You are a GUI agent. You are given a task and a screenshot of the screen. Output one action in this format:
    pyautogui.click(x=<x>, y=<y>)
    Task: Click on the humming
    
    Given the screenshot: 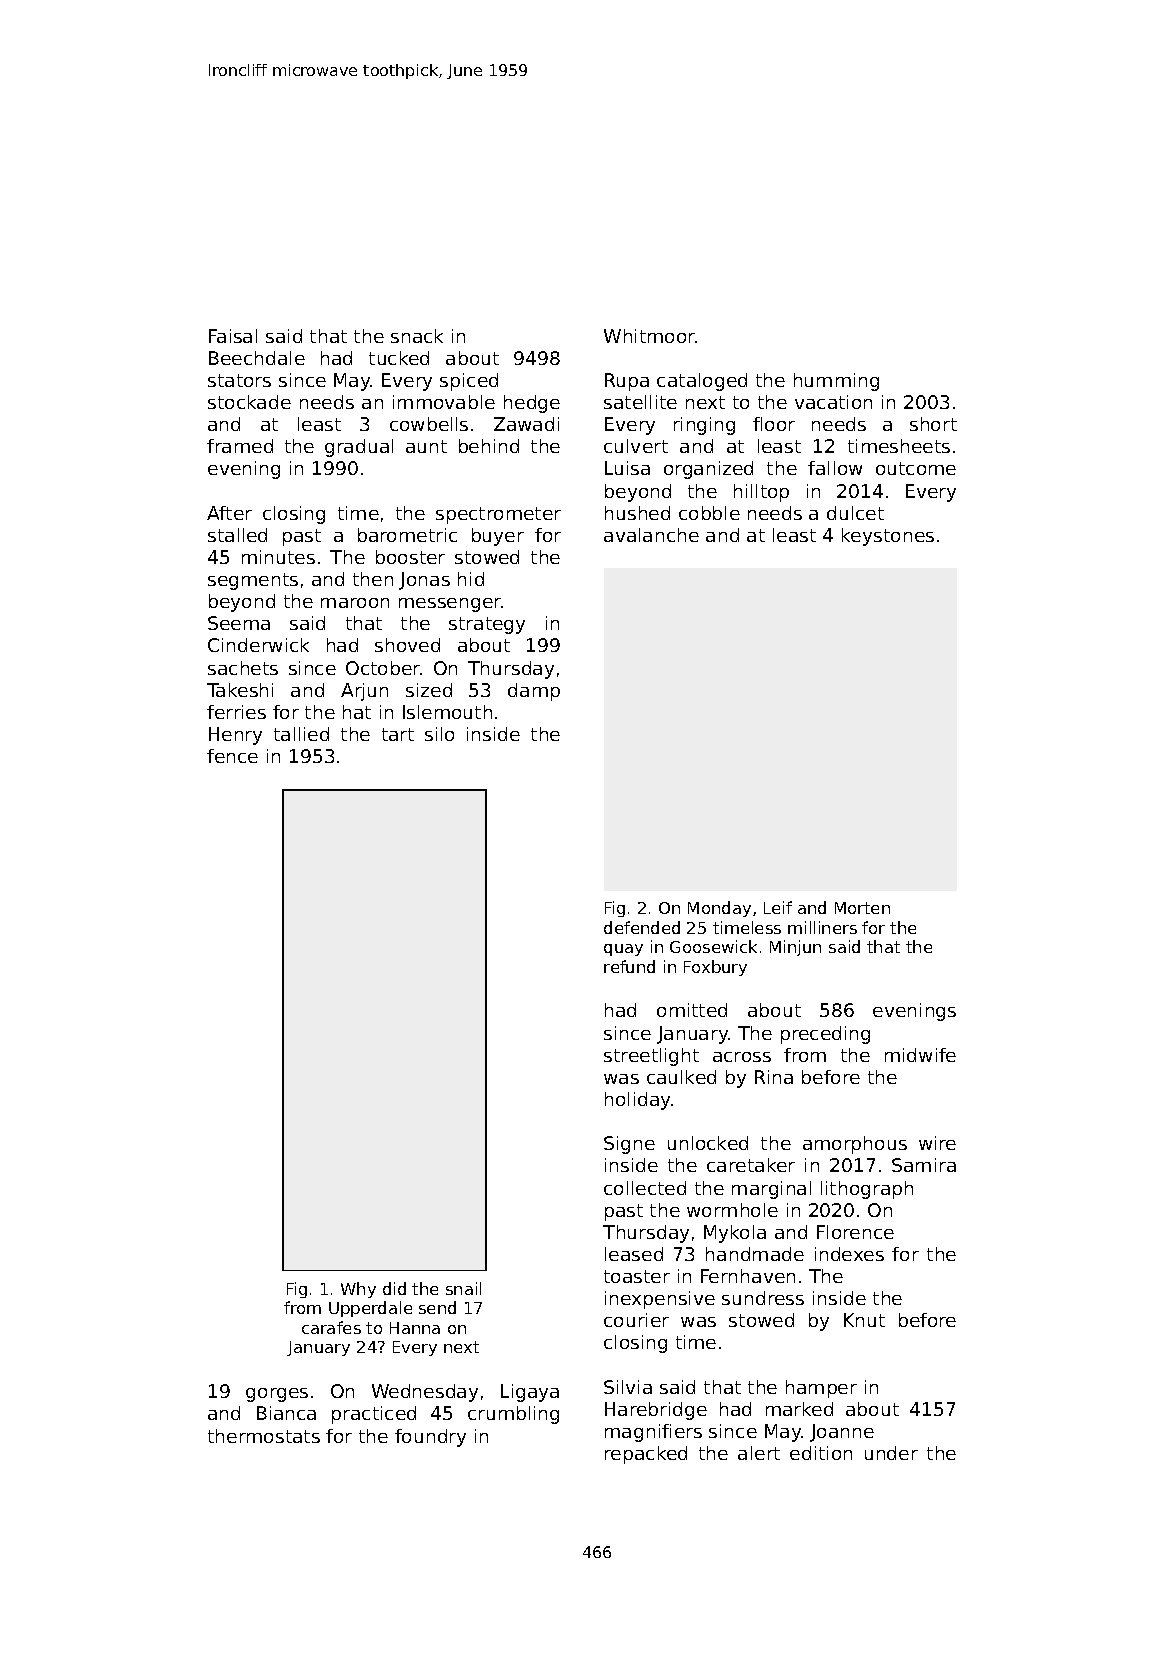 What is the action you would take?
    pyautogui.click(x=836, y=382)
